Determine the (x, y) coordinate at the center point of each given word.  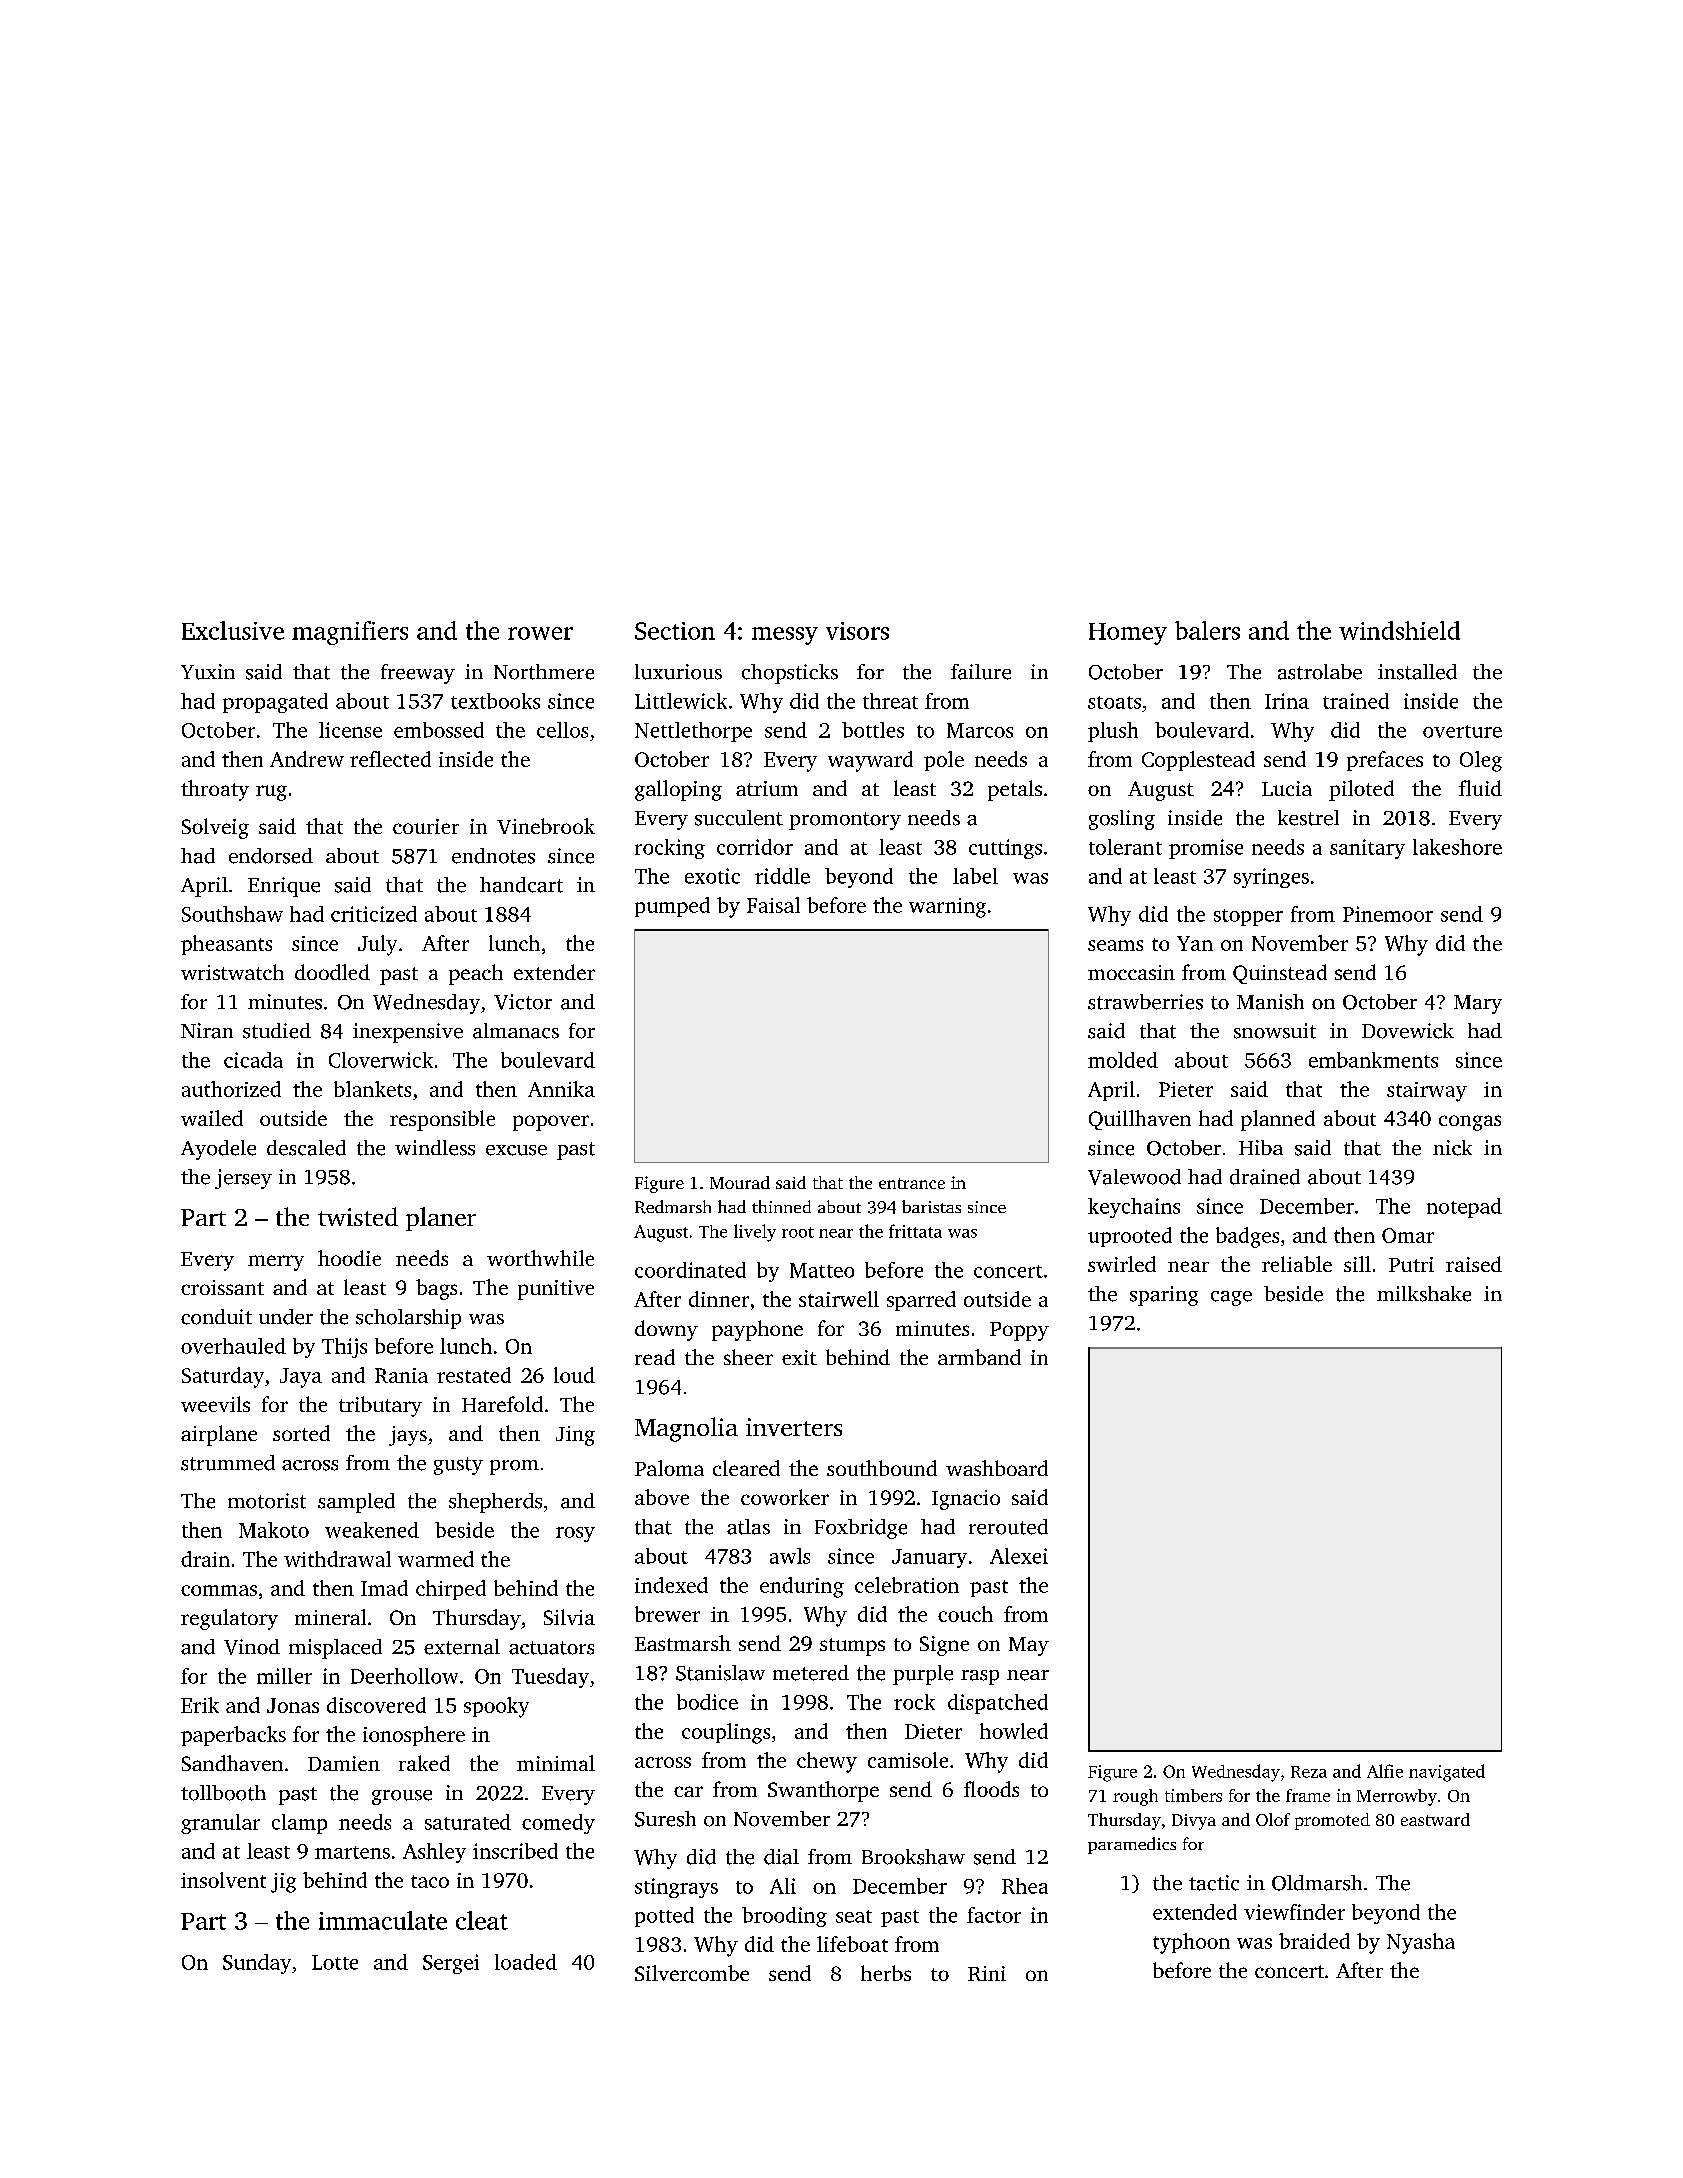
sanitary (1367, 849)
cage (1231, 1298)
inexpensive (408, 1033)
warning (947, 908)
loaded (526, 1962)
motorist (267, 1501)
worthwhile (540, 1258)
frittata (915, 1231)
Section (675, 631)
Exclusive (233, 630)
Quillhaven (1140, 1120)
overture (1462, 731)
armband (979, 1357)
